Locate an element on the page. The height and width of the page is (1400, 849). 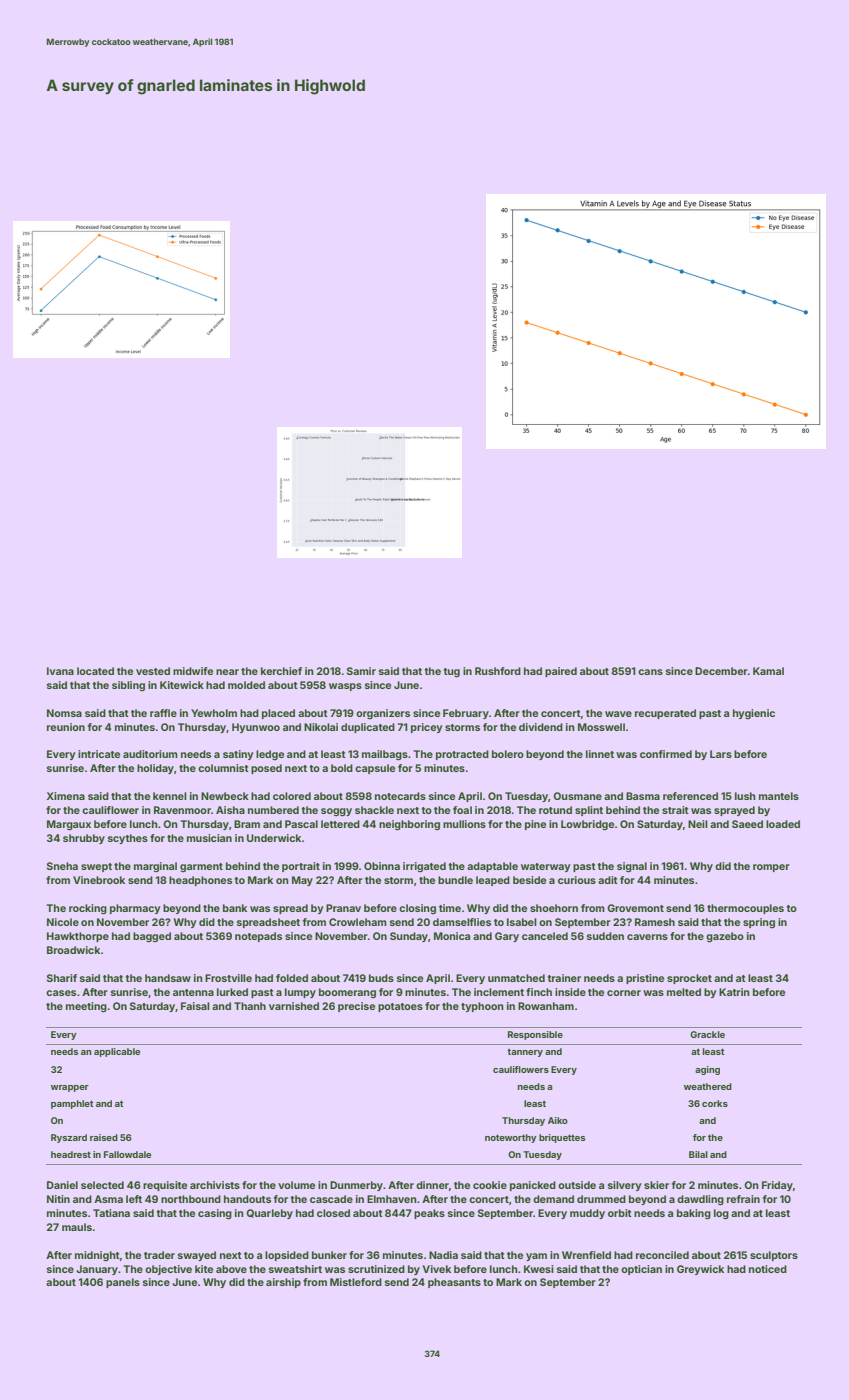
Underwick is located at coordinates (274, 838).
